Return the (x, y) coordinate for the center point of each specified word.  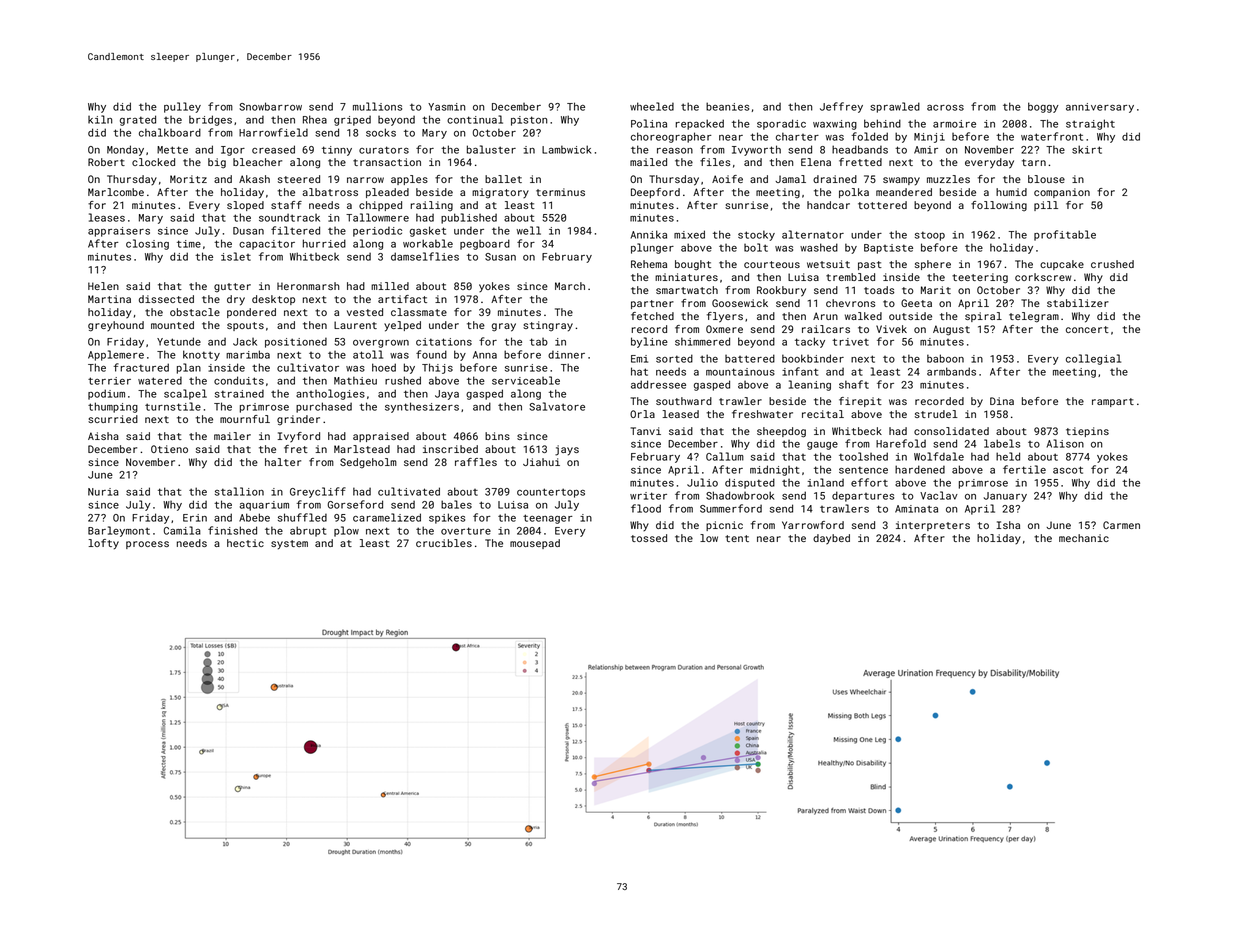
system (289, 545)
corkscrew (1043, 277)
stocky (756, 235)
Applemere (116, 355)
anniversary (1100, 108)
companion (1062, 193)
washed (819, 247)
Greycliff (318, 492)
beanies (727, 106)
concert (1087, 329)
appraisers (119, 232)
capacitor (267, 245)
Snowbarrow (270, 106)
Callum (725, 456)
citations (444, 342)
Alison (1065, 443)
